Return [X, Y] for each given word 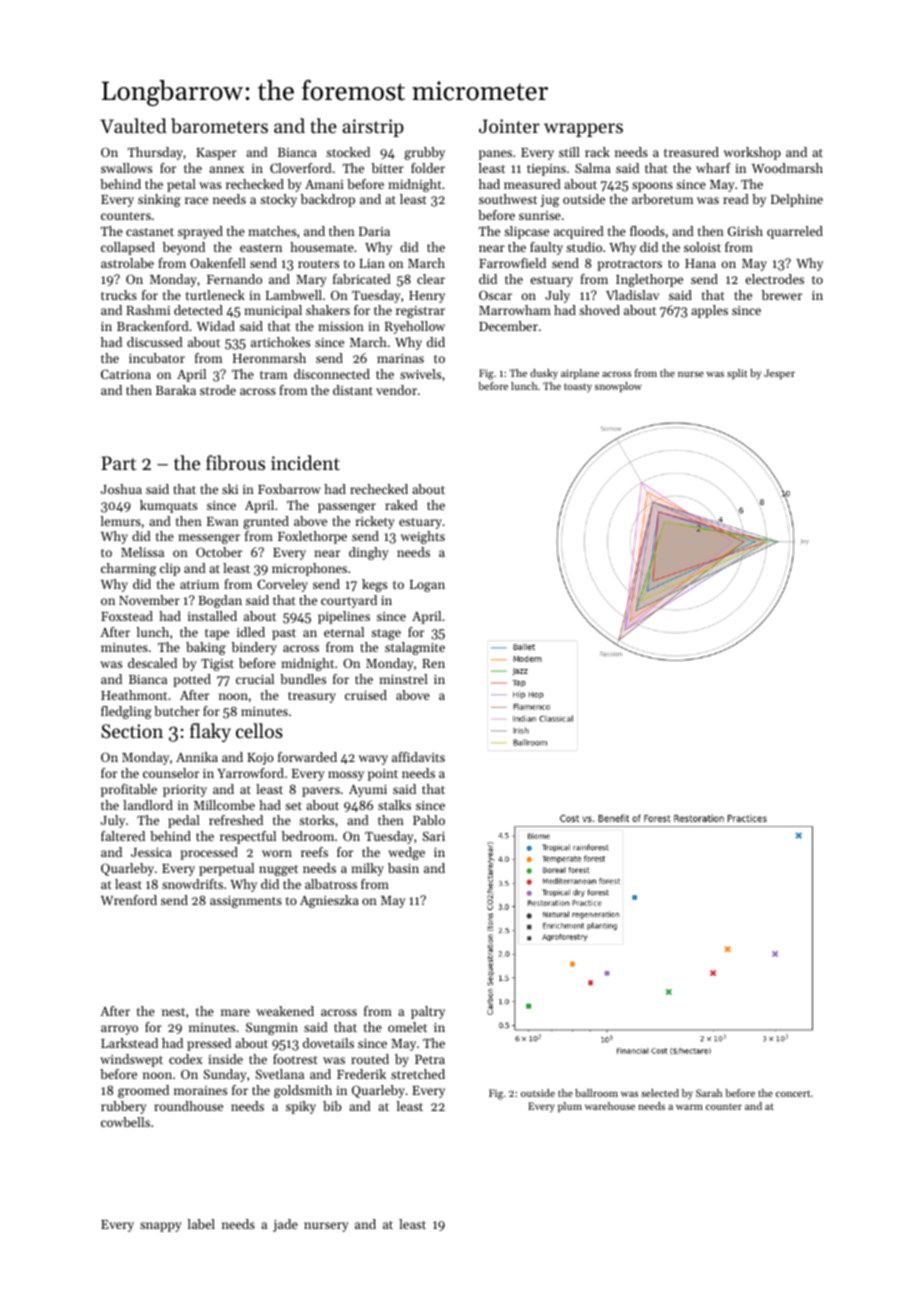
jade [285, 1225]
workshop [752, 153]
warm [689, 1107]
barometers [219, 126]
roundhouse [188, 1106]
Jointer [509, 126]
